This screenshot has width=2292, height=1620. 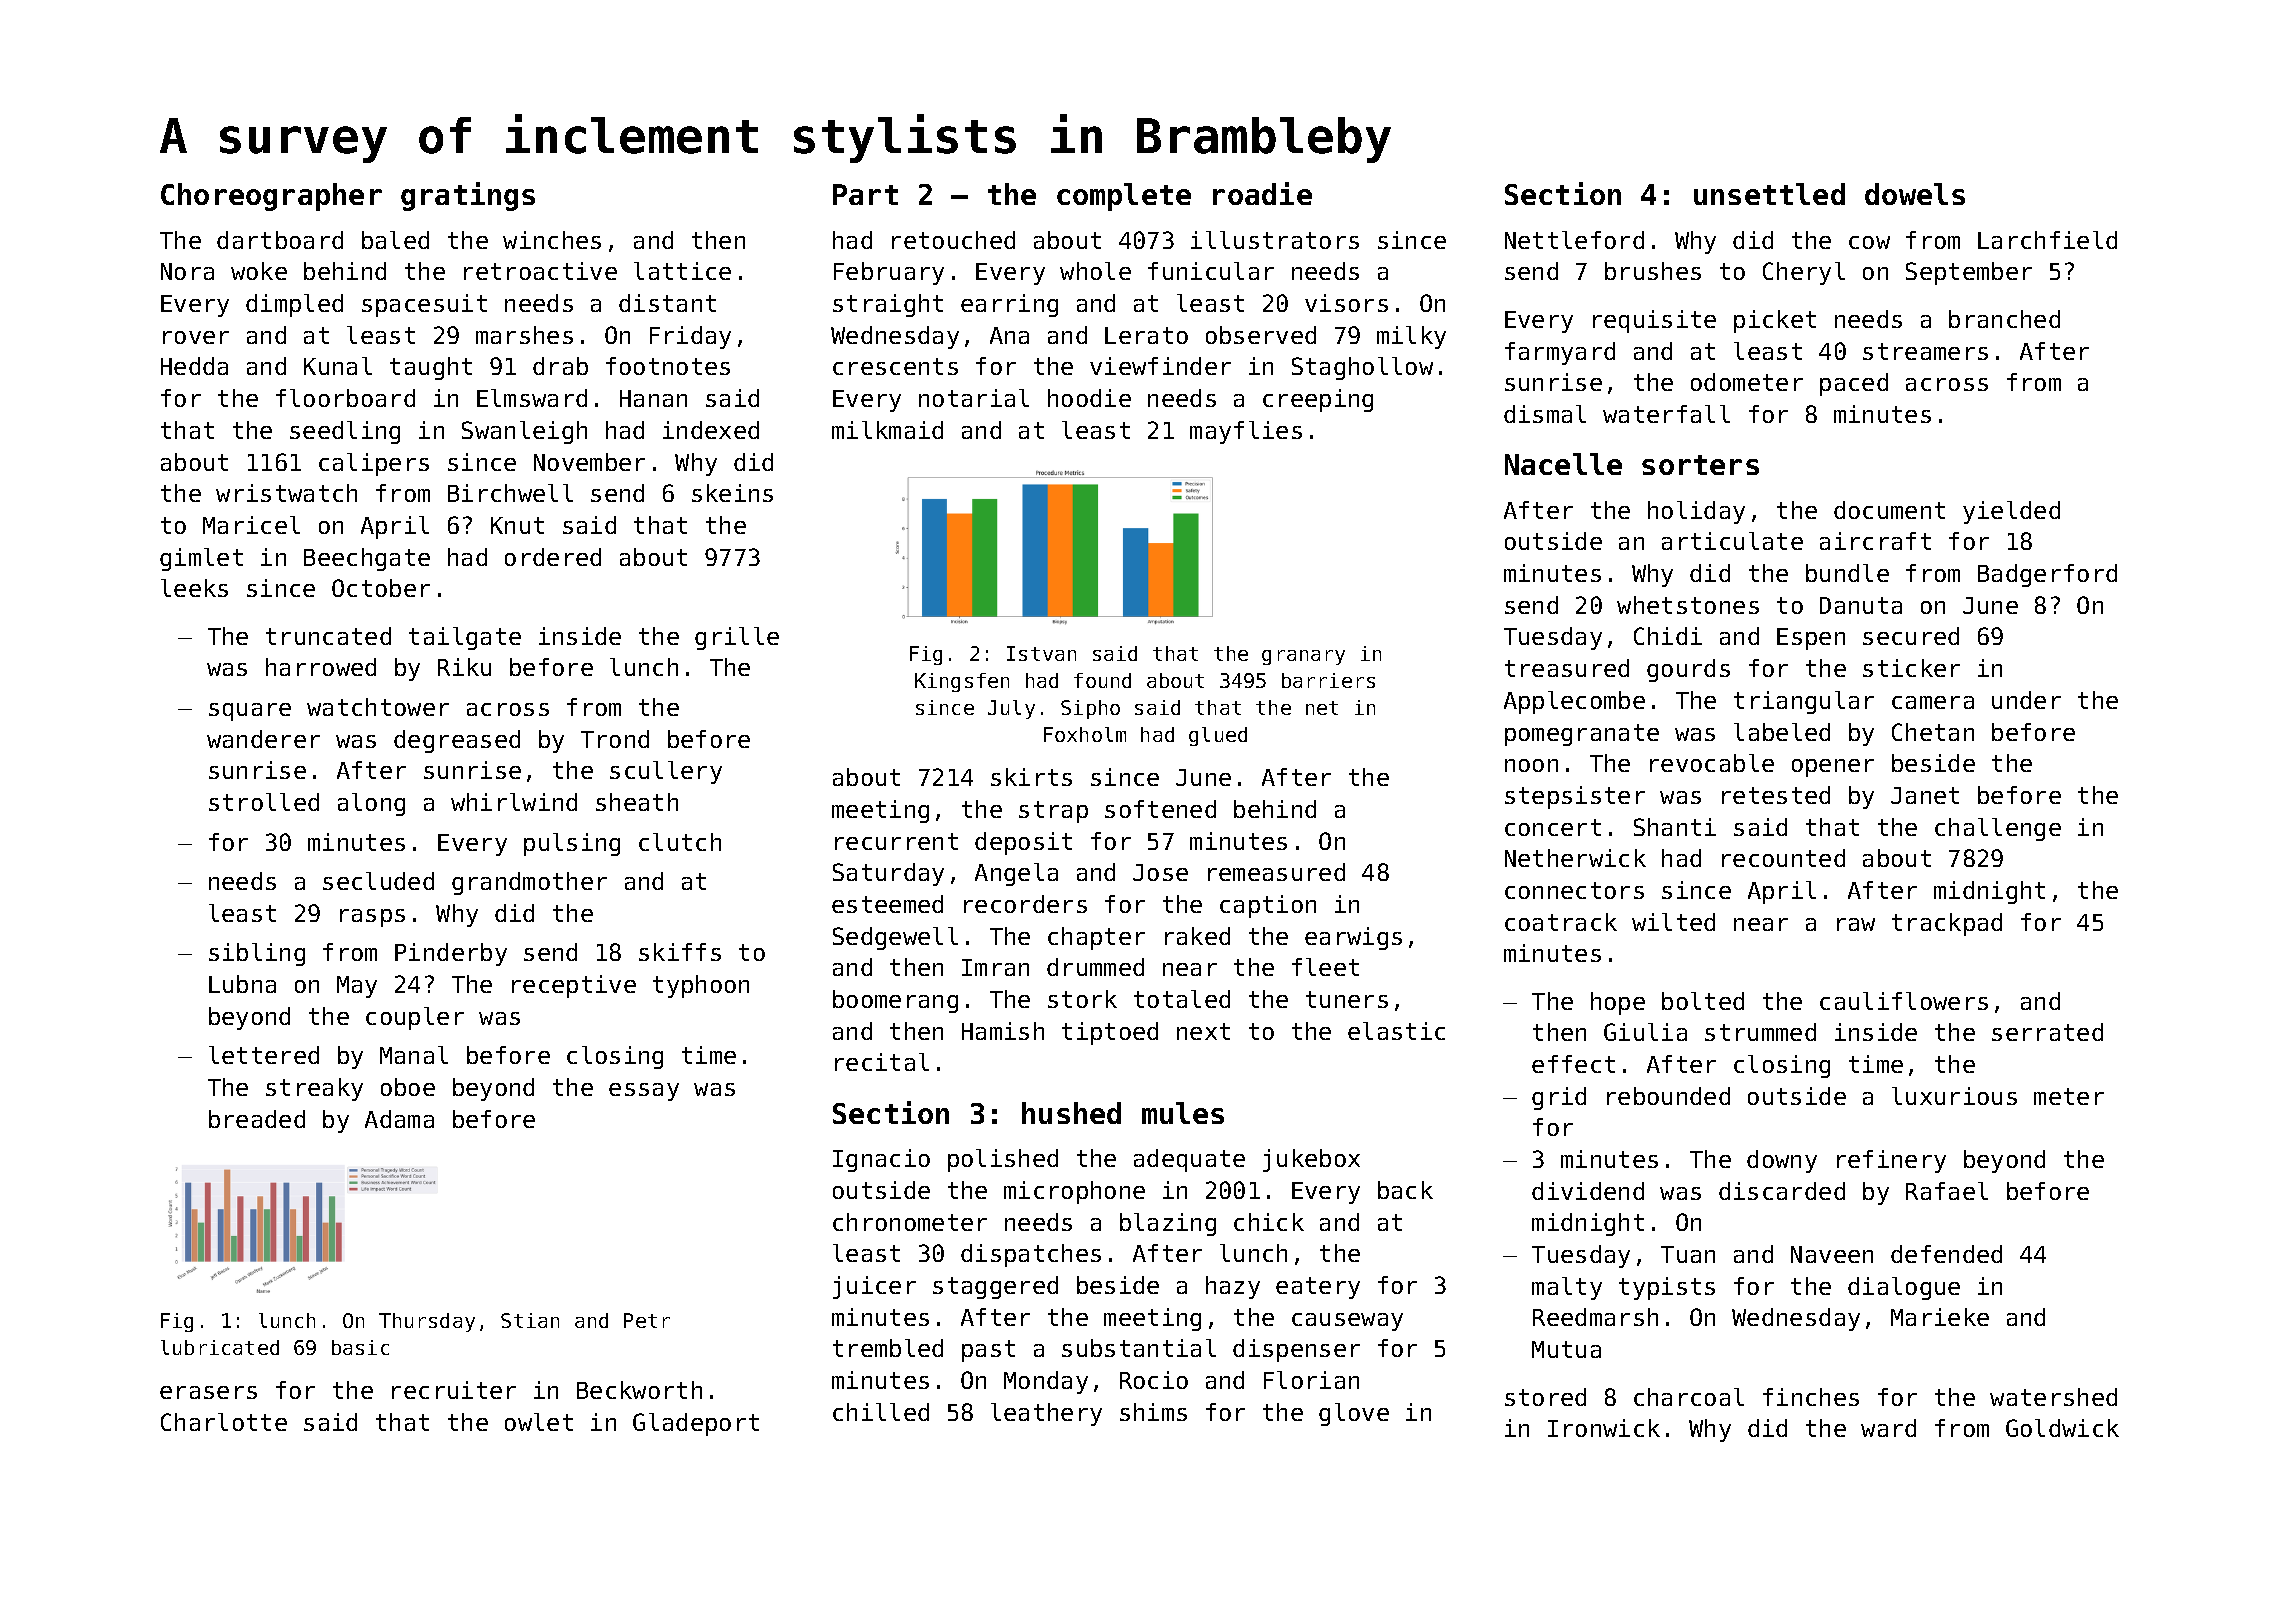 What do you see at coordinates (1933, 702) in the screenshot?
I see `camera` at bounding box center [1933, 702].
